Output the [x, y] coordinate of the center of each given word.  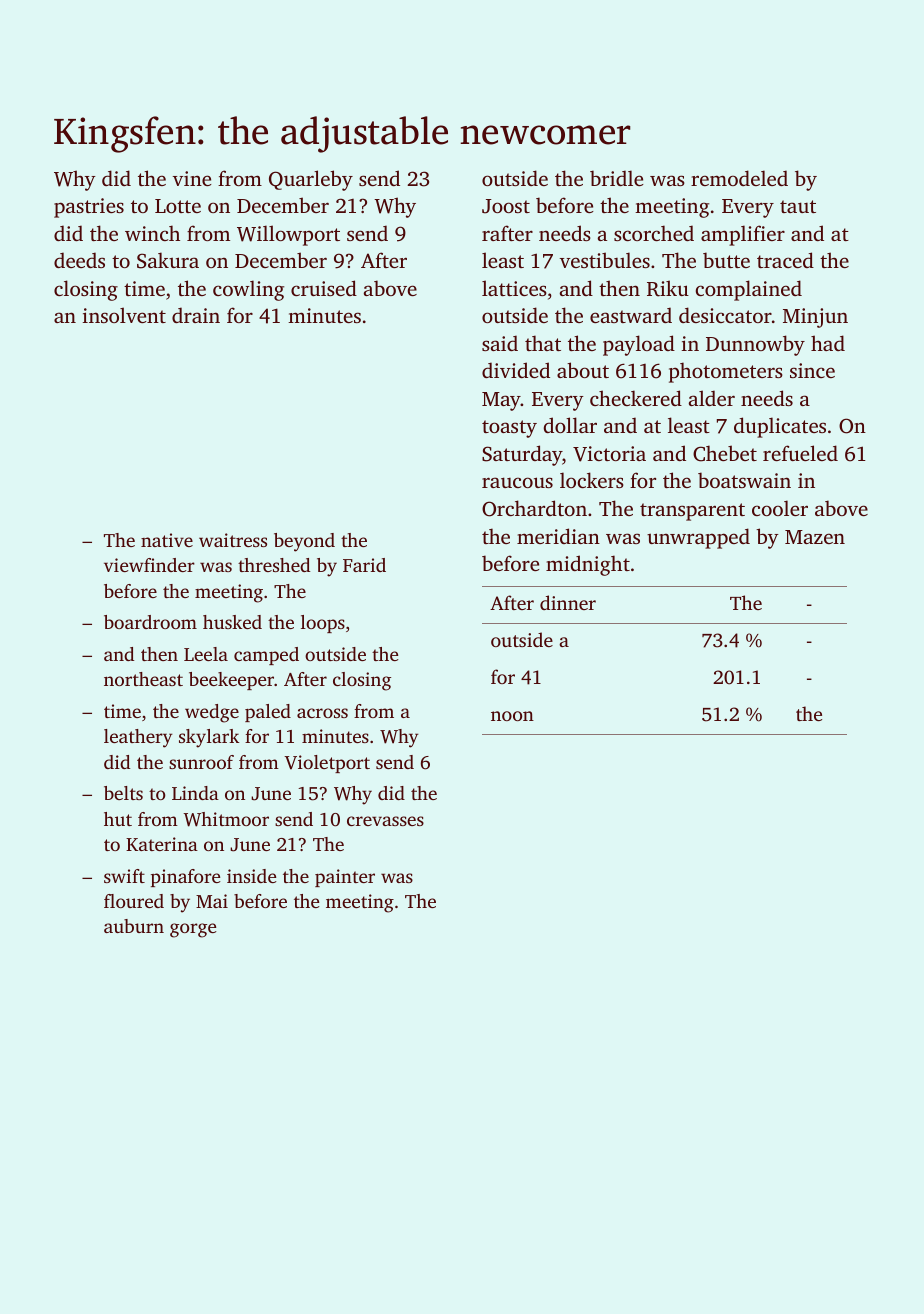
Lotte [178, 206]
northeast [143, 679]
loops [323, 624]
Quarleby [311, 180]
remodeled [739, 178]
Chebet [725, 453]
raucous [517, 482]
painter [345, 878]
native [167, 540]
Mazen [815, 537]
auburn [134, 926]
